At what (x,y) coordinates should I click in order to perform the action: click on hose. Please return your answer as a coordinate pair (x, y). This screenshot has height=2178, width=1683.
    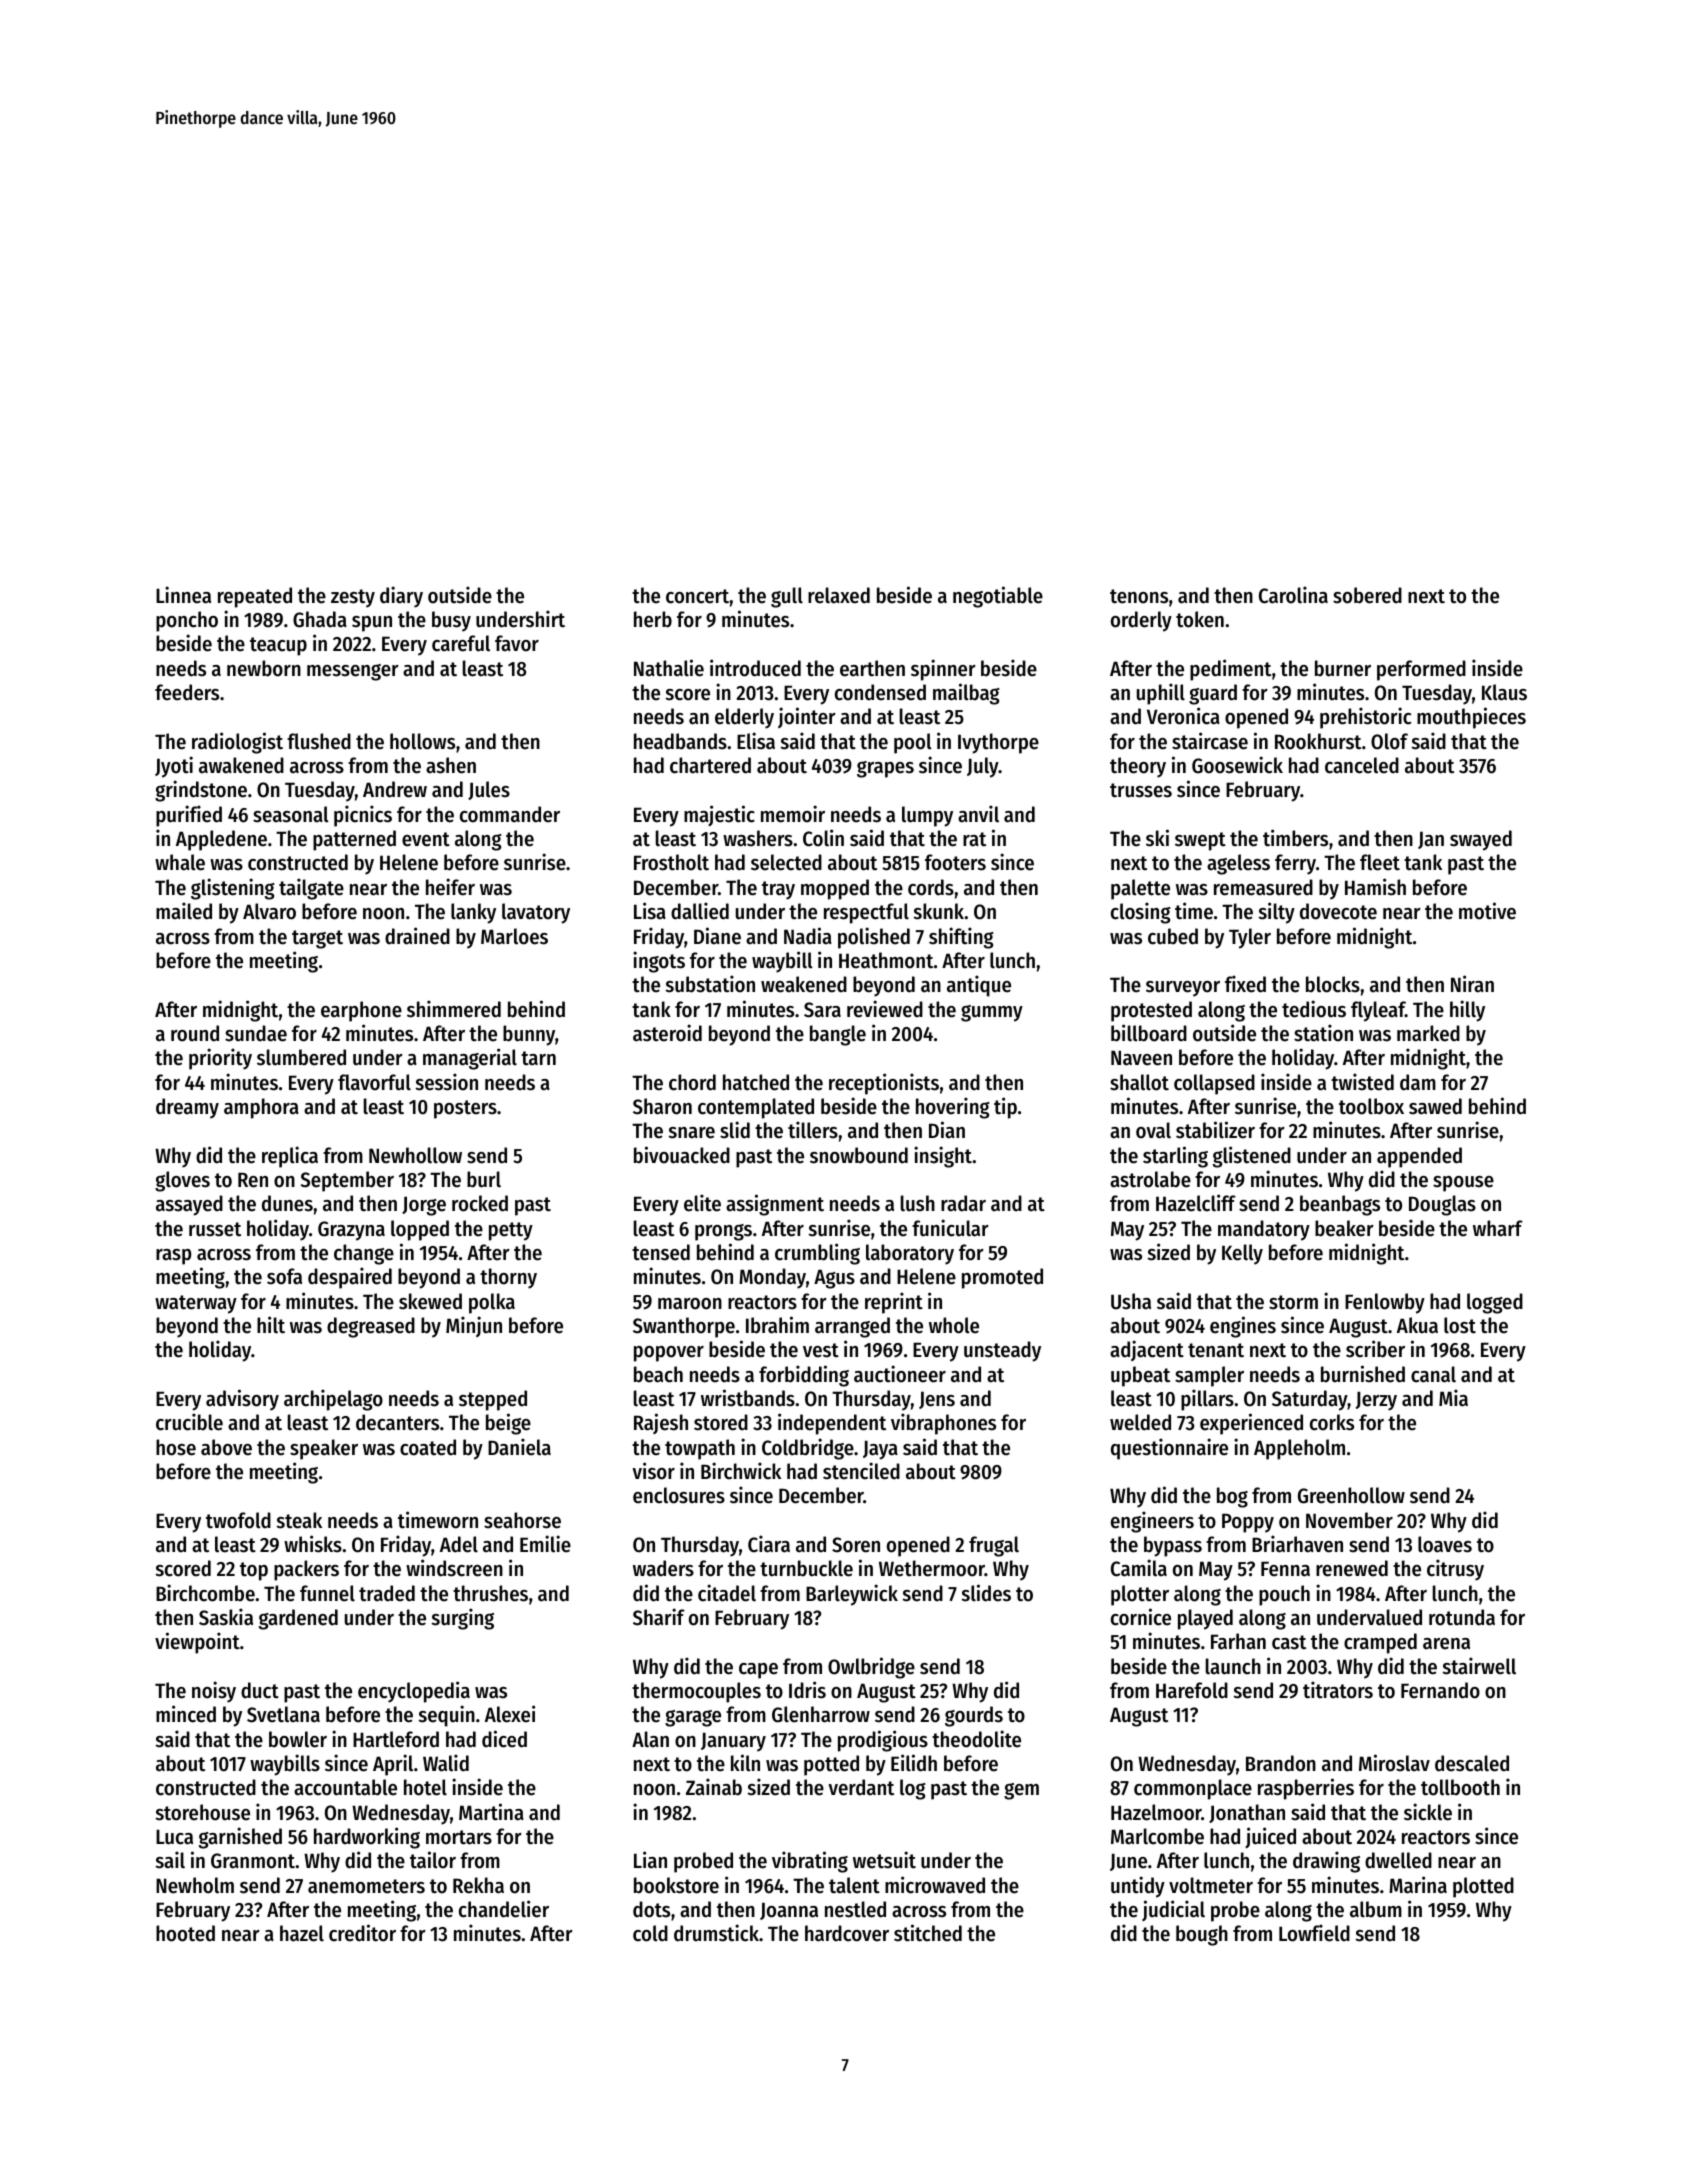
    Looking at the image, I should click on (176, 1447).
